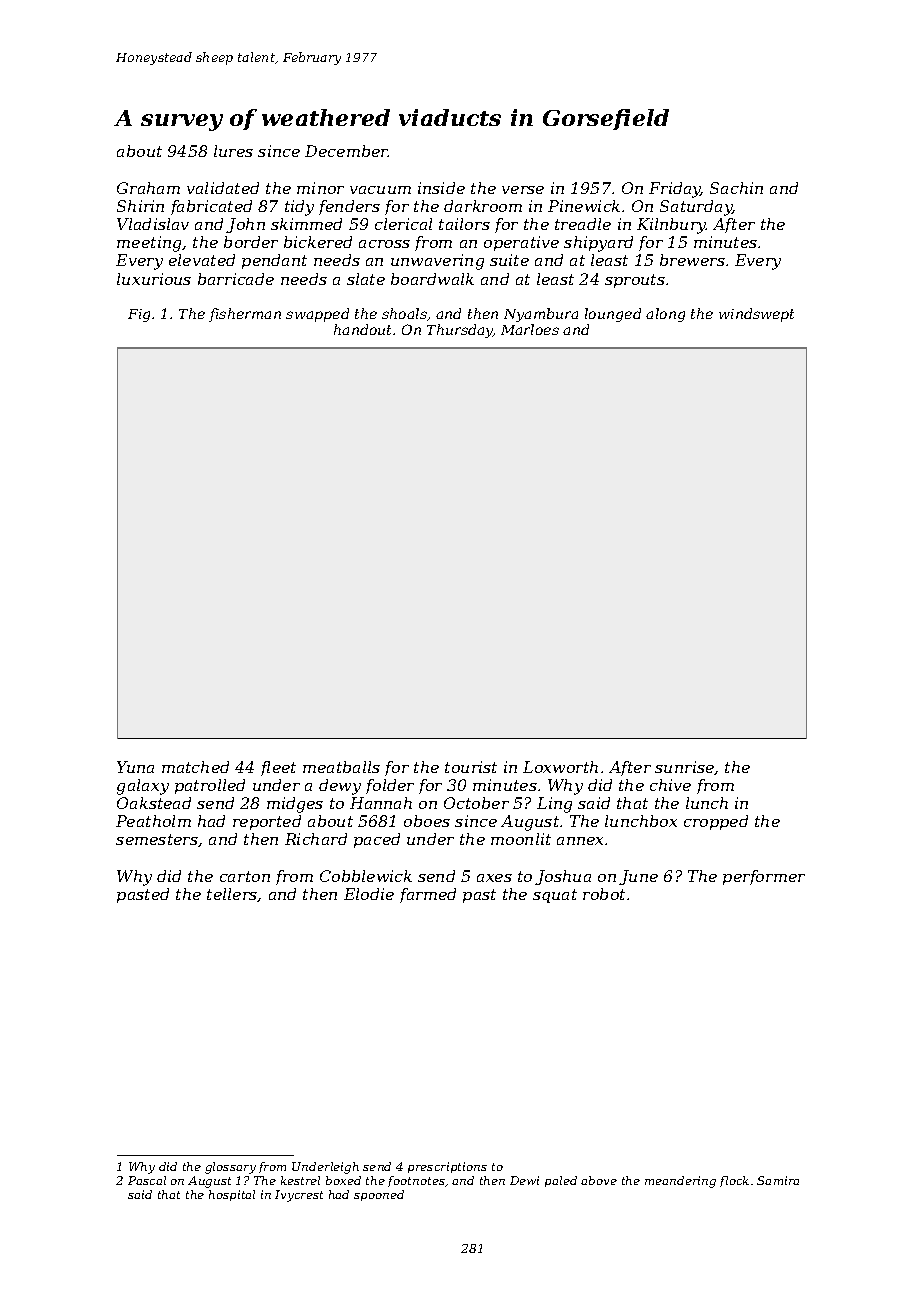 The image size is (924, 1308). I want to click on carton, so click(245, 876).
